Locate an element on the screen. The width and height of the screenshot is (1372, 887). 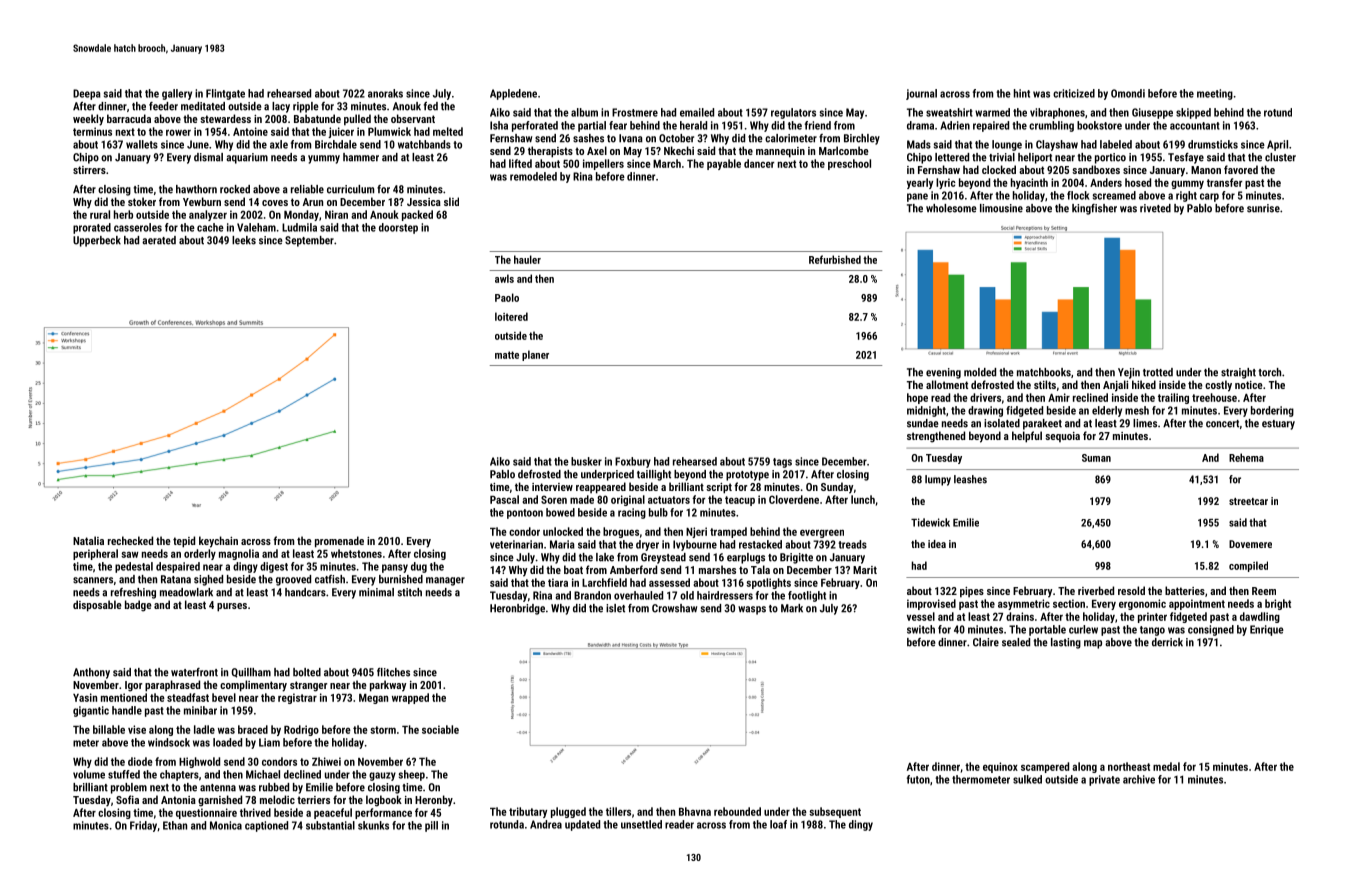
meeting is located at coordinates (1215, 94).
